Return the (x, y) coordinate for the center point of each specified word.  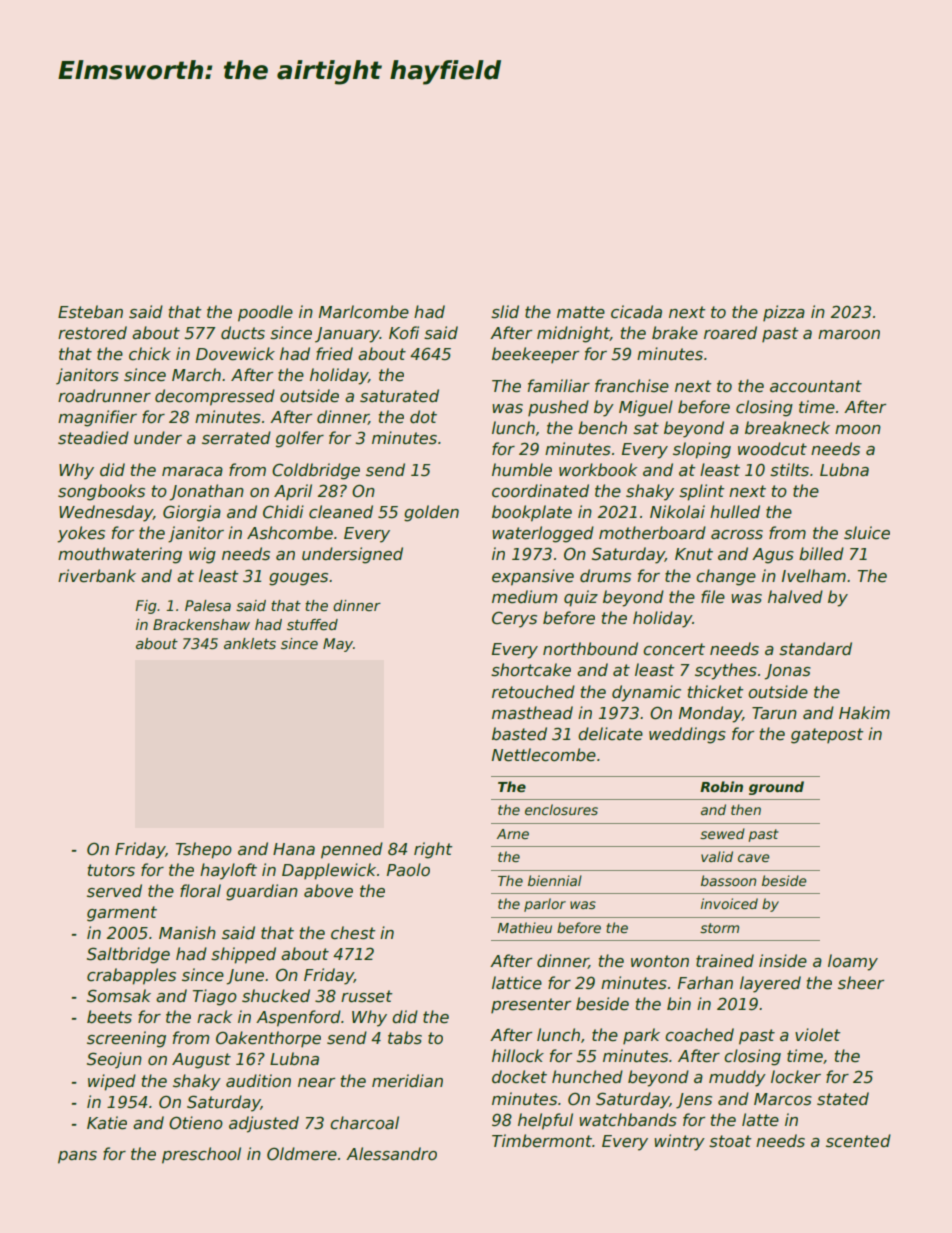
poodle (265, 313)
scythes (726, 671)
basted (519, 734)
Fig (146, 607)
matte (581, 312)
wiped (112, 1082)
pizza (784, 313)
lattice (517, 983)
